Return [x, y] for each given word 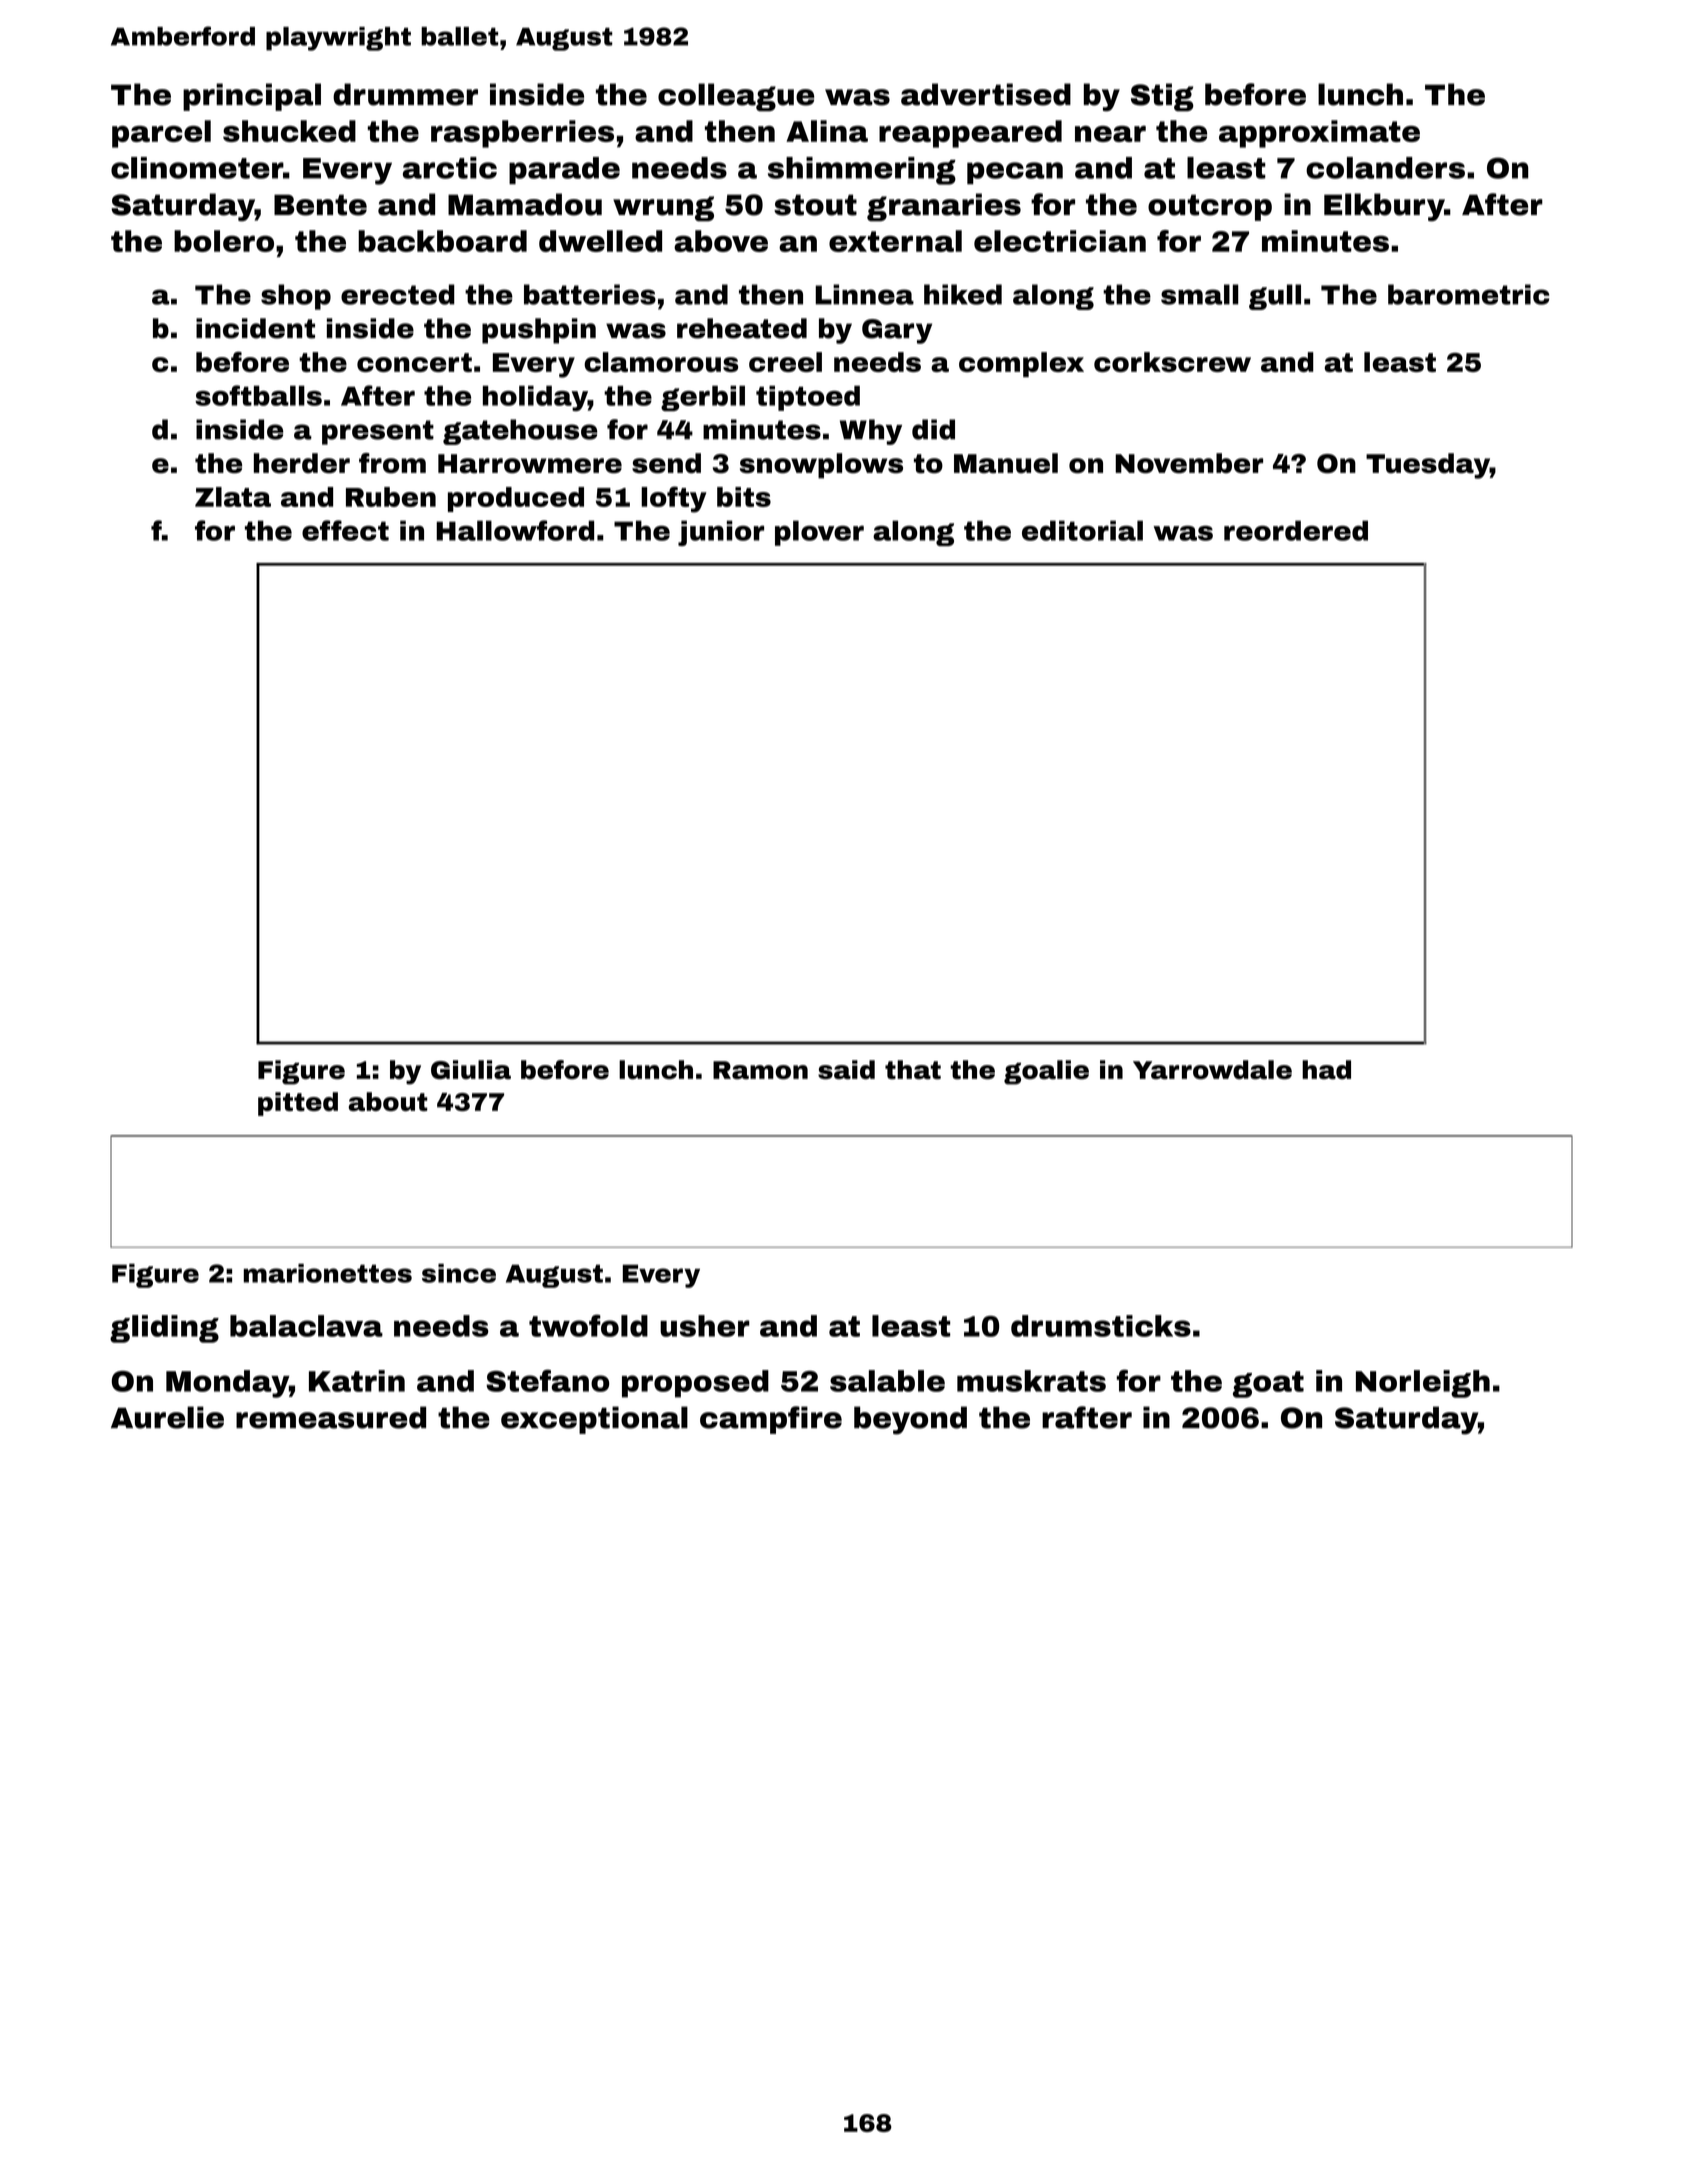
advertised [986, 94]
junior [721, 533]
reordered [1296, 530]
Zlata [233, 497]
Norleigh [1423, 1384]
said [846, 1070]
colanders [1385, 168]
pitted [298, 1104]
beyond [910, 1420]
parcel [161, 134]
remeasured [331, 1417]
